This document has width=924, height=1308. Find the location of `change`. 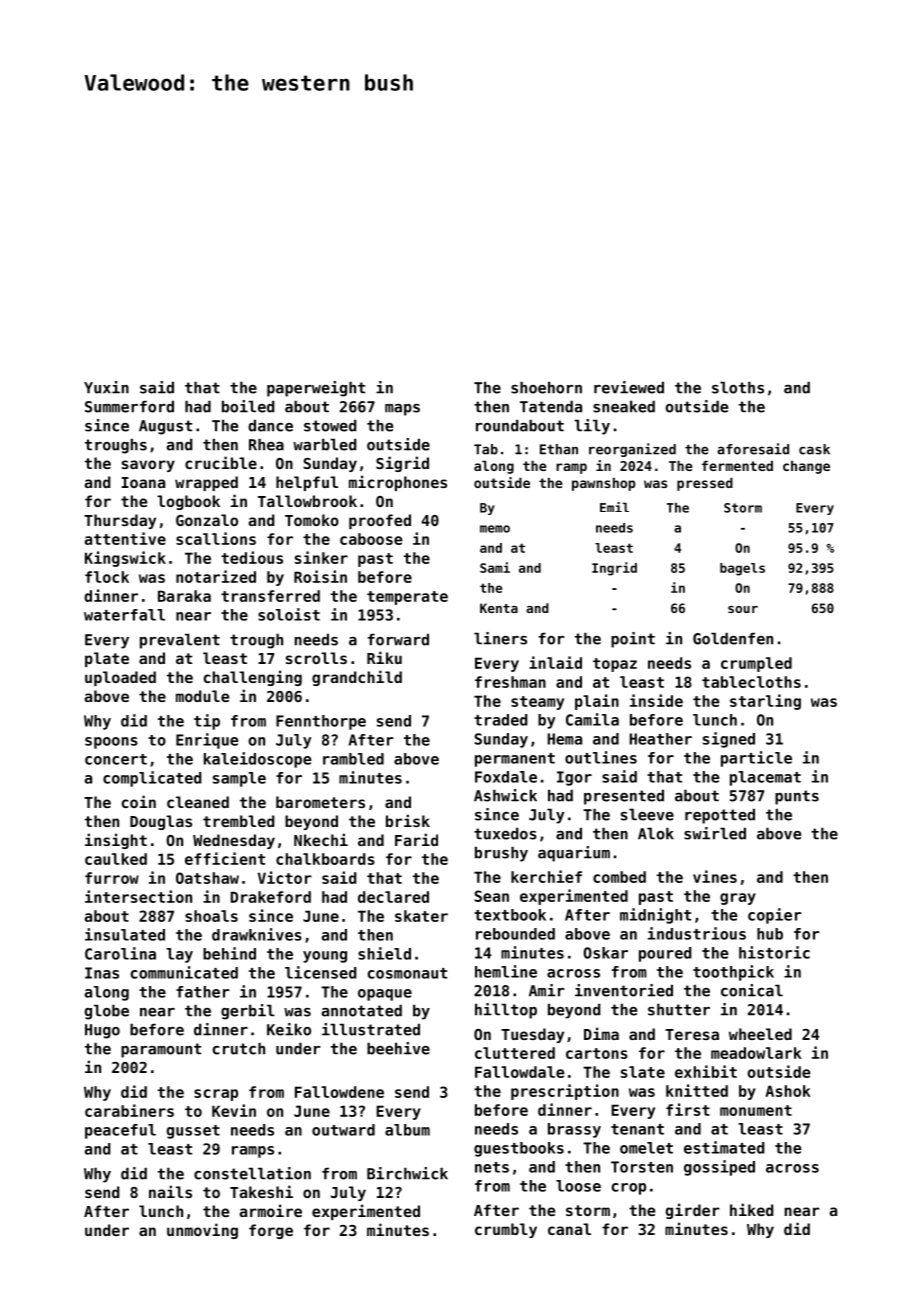

change is located at coordinates (806, 467).
